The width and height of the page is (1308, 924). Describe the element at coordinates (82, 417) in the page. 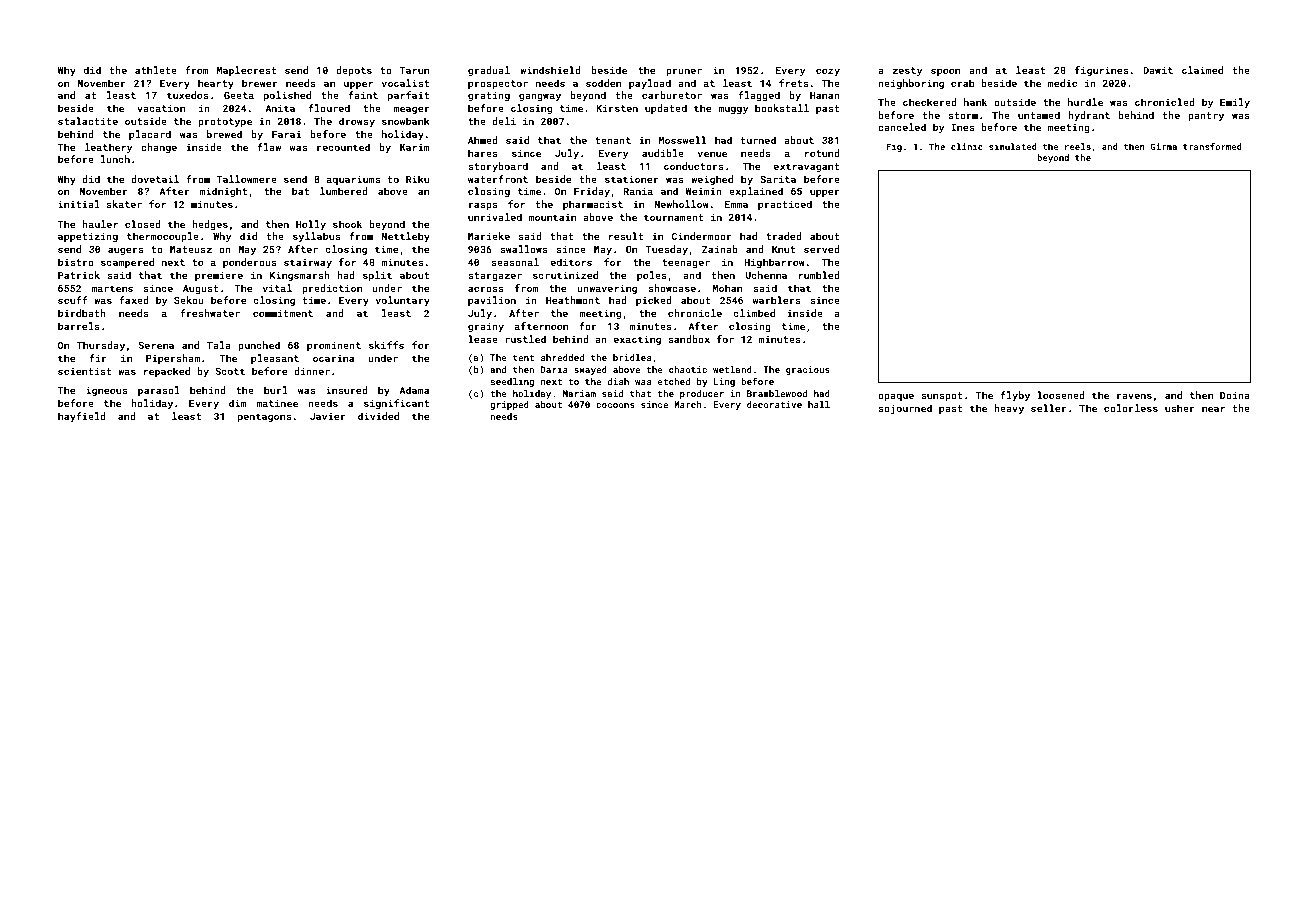

I see `hayfield` at that location.
